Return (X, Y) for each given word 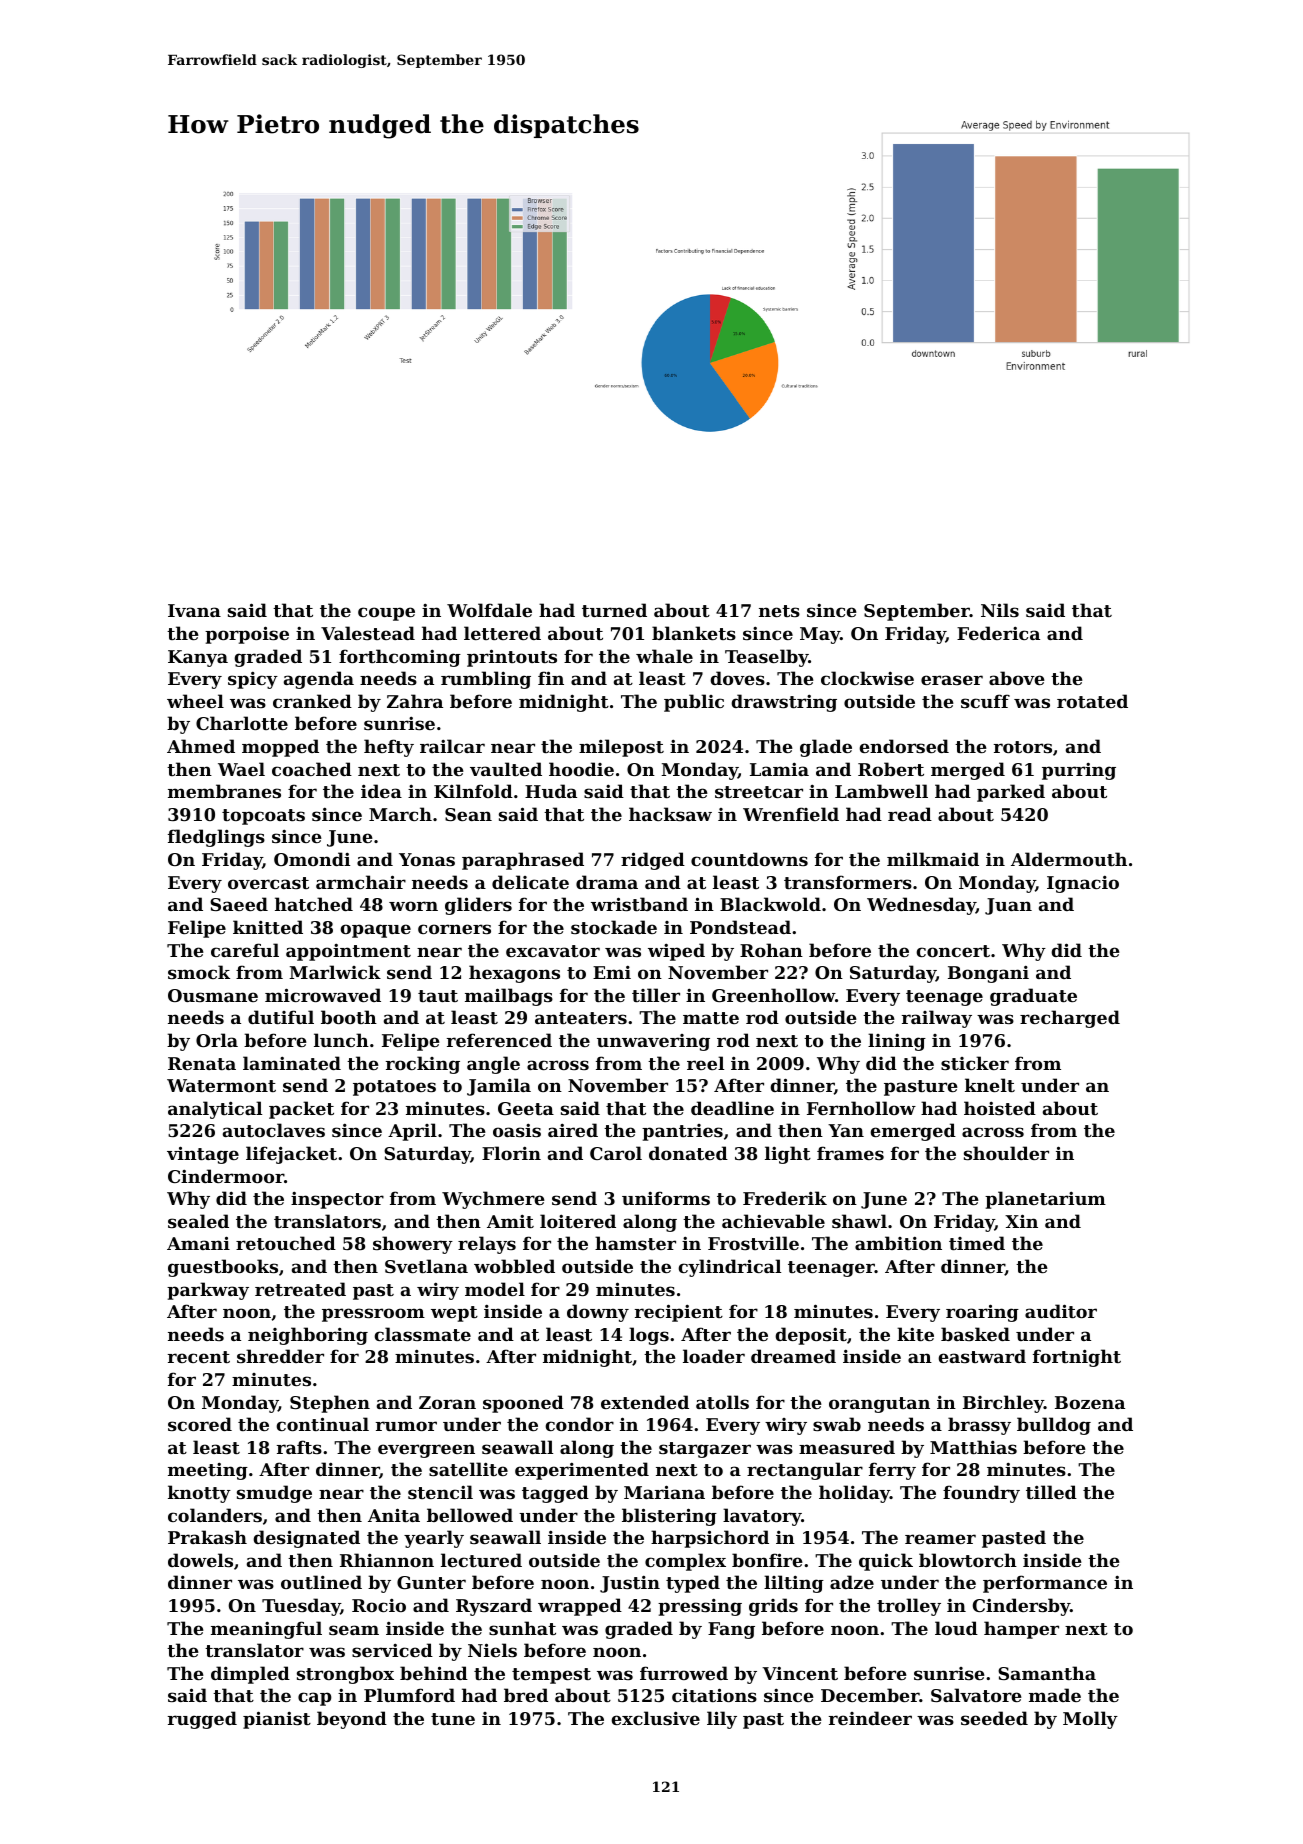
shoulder (1006, 1153)
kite (915, 1334)
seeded (994, 1718)
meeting (208, 1471)
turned (614, 610)
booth (349, 1017)
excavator (553, 951)
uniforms (666, 1198)
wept (454, 1314)
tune (453, 1719)
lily (722, 1720)
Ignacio (1083, 884)
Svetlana (426, 1266)
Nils (1000, 610)
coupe (386, 614)
